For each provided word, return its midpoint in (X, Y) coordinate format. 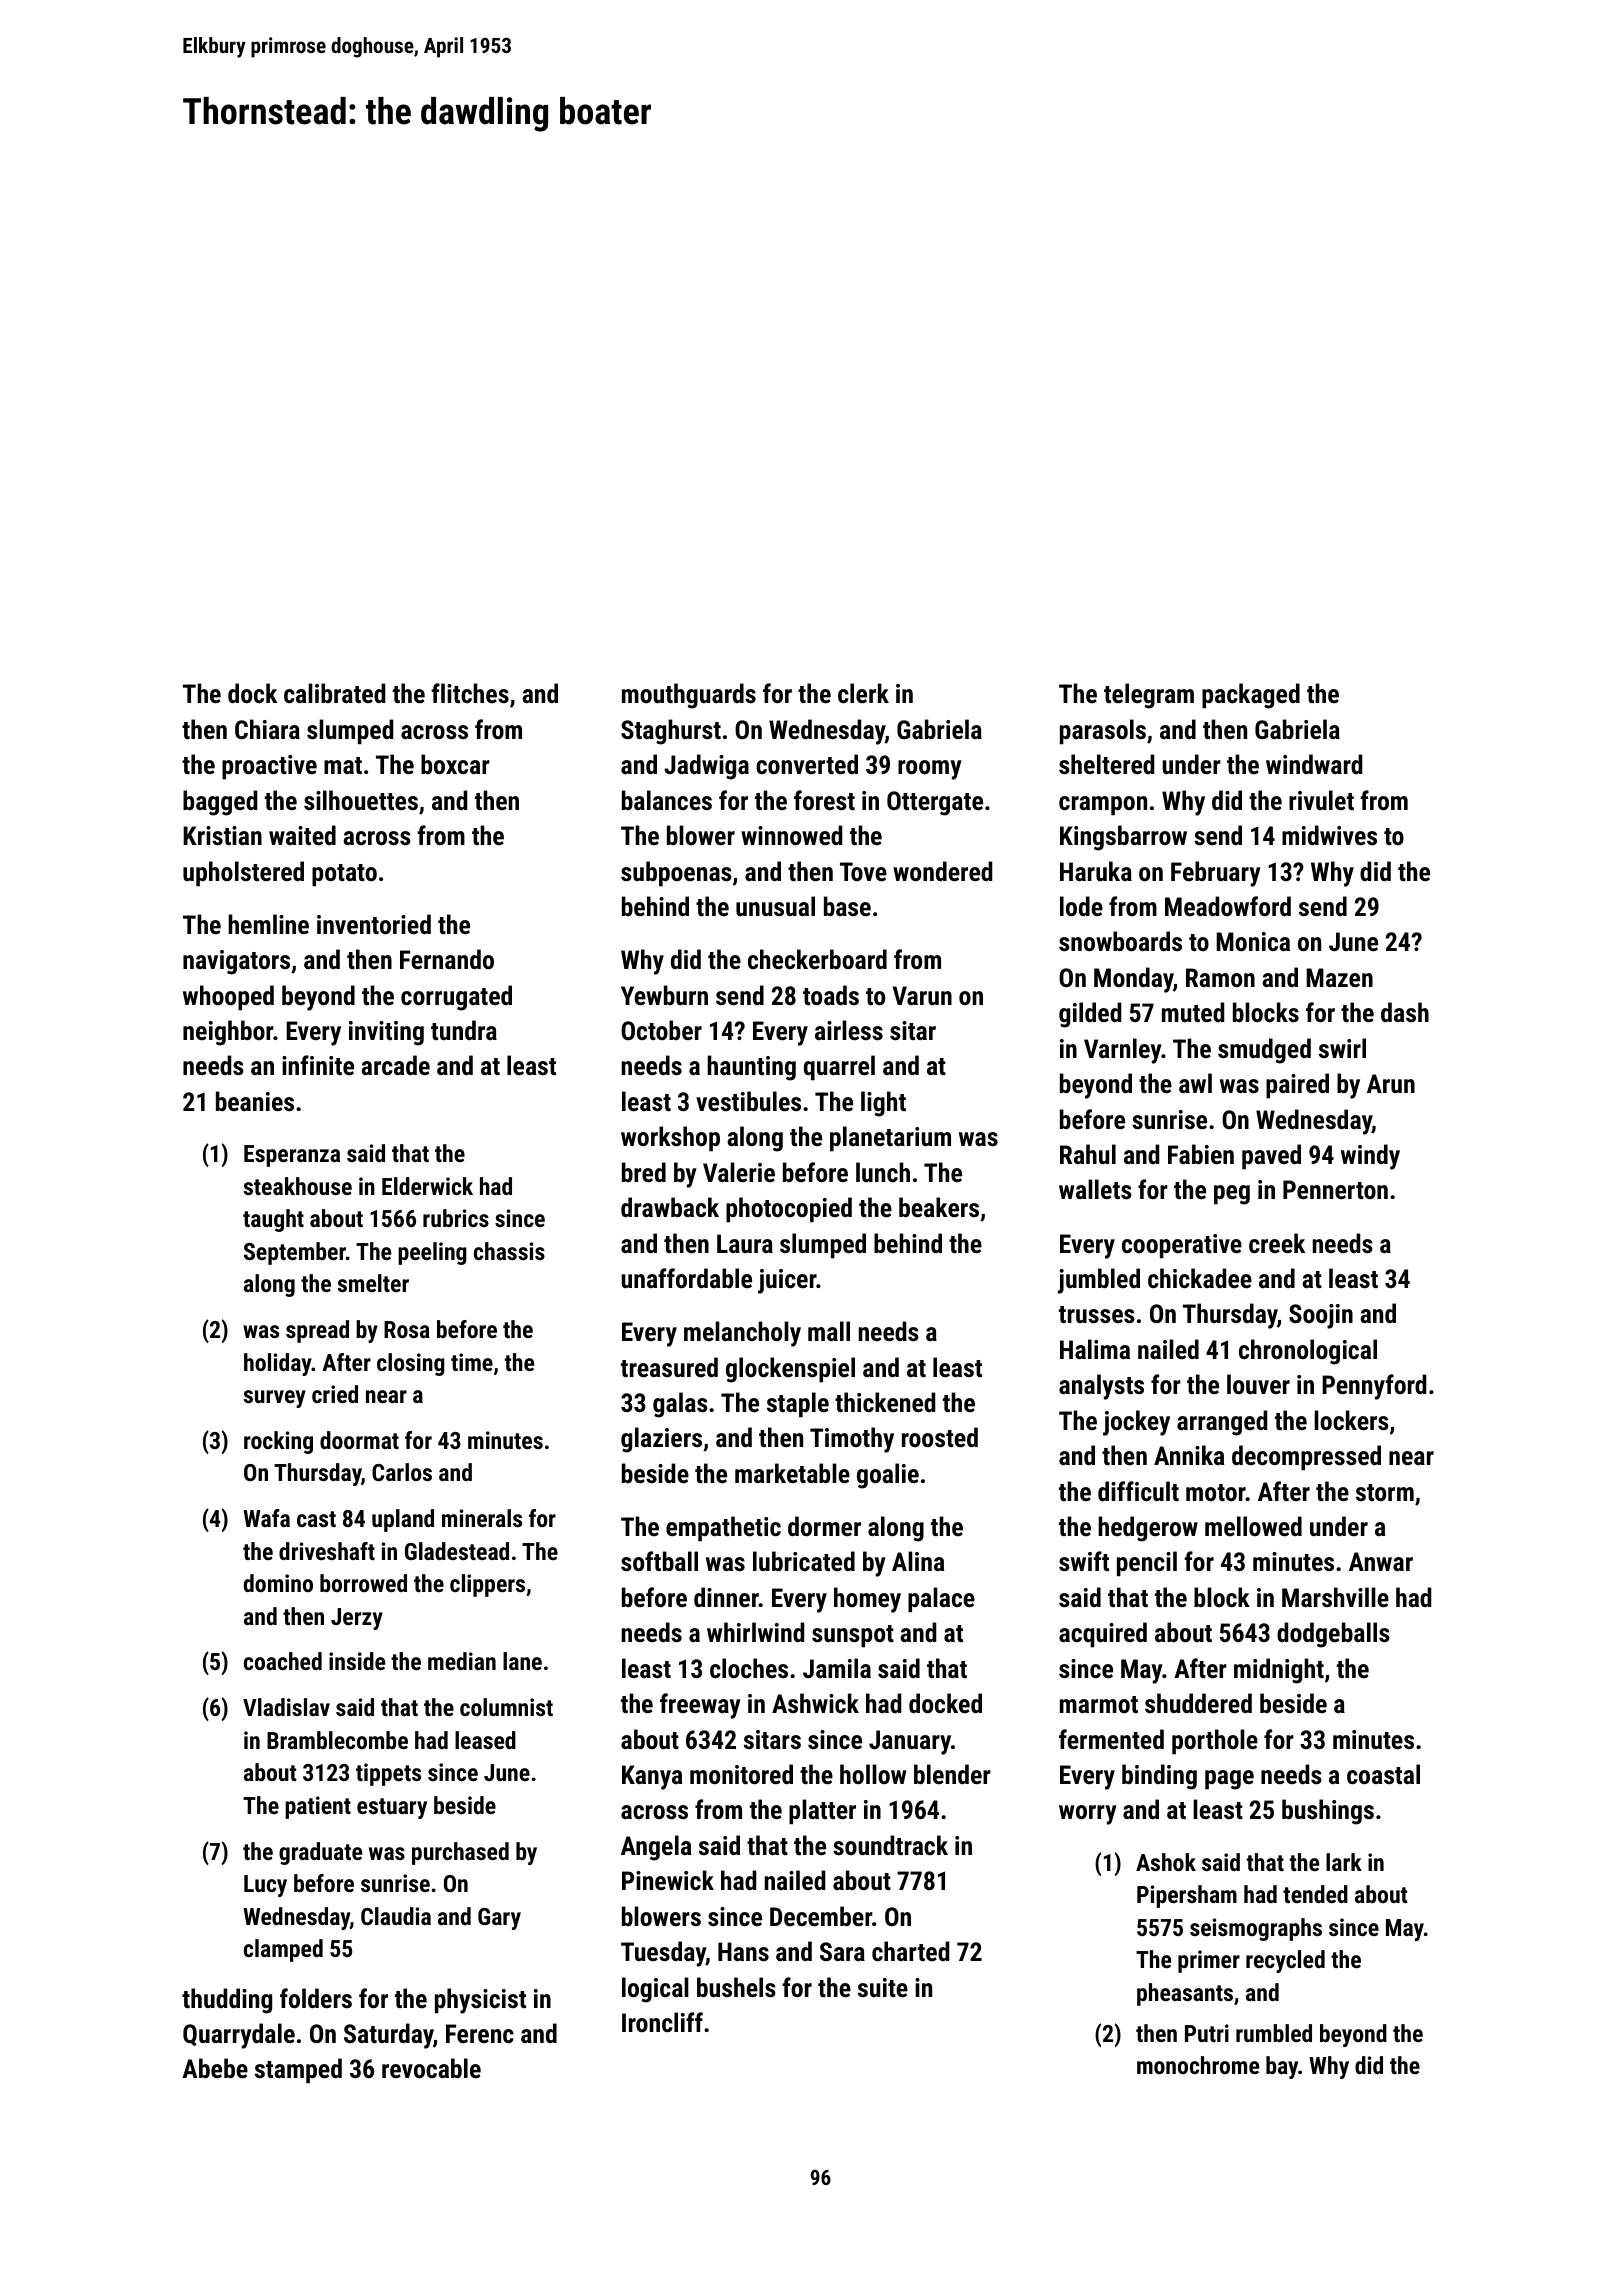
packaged (1251, 696)
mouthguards (689, 696)
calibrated (334, 693)
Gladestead (457, 1551)
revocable (431, 2068)
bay (1282, 2067)
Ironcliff (662, 2022)
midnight (1279, 1671)
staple (798, 1405)
